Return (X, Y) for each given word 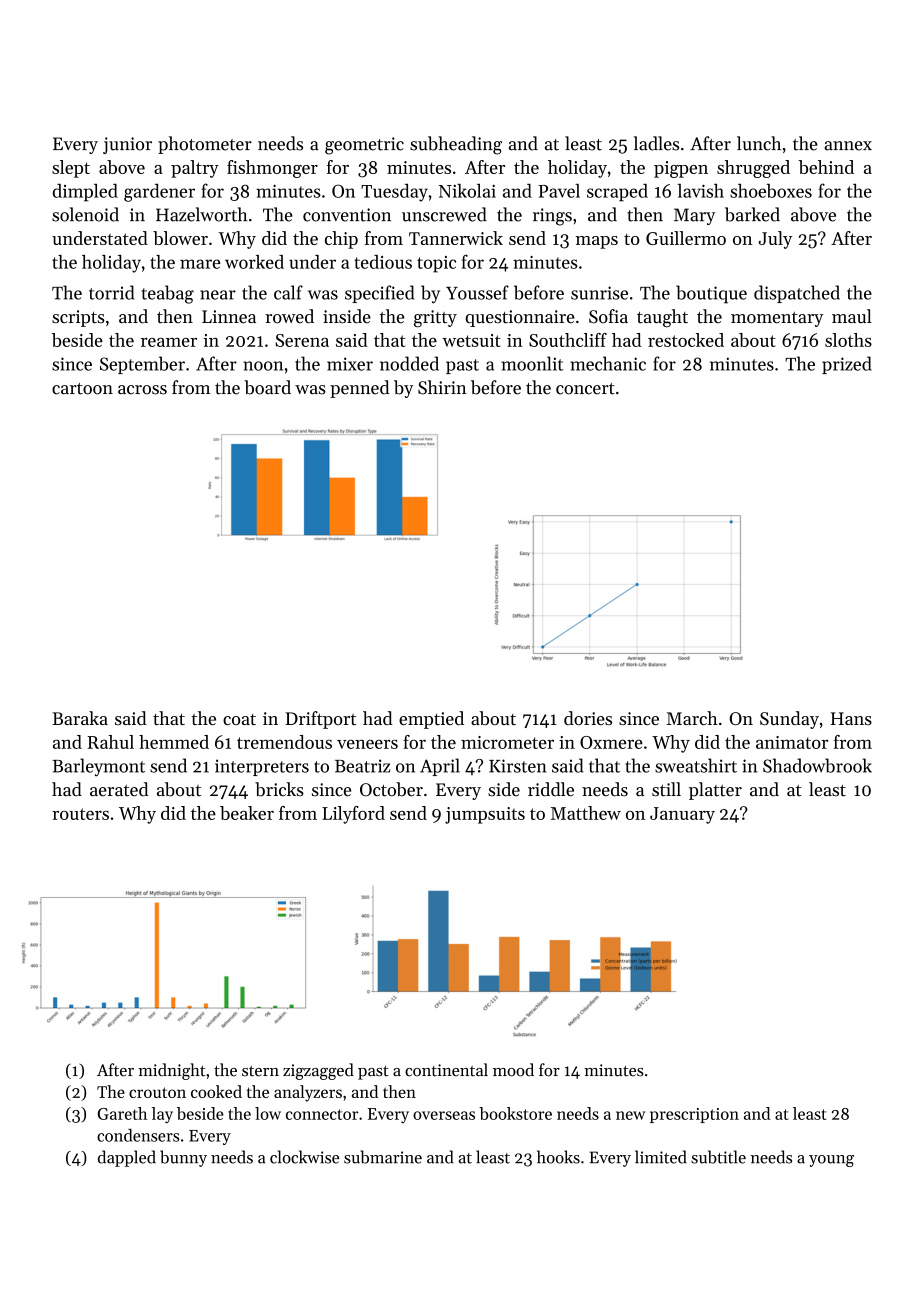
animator (792, 742)
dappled (127, 1158)
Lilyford (353, 815)
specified (379, 294)
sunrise (599, 293)
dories (588, 718)
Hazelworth (202, 214)
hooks (558, 1157)
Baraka (80, 718)
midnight (172, 1071)
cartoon (82, 389)
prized (847, 365)
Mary (694, 216)
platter (715, 791)
